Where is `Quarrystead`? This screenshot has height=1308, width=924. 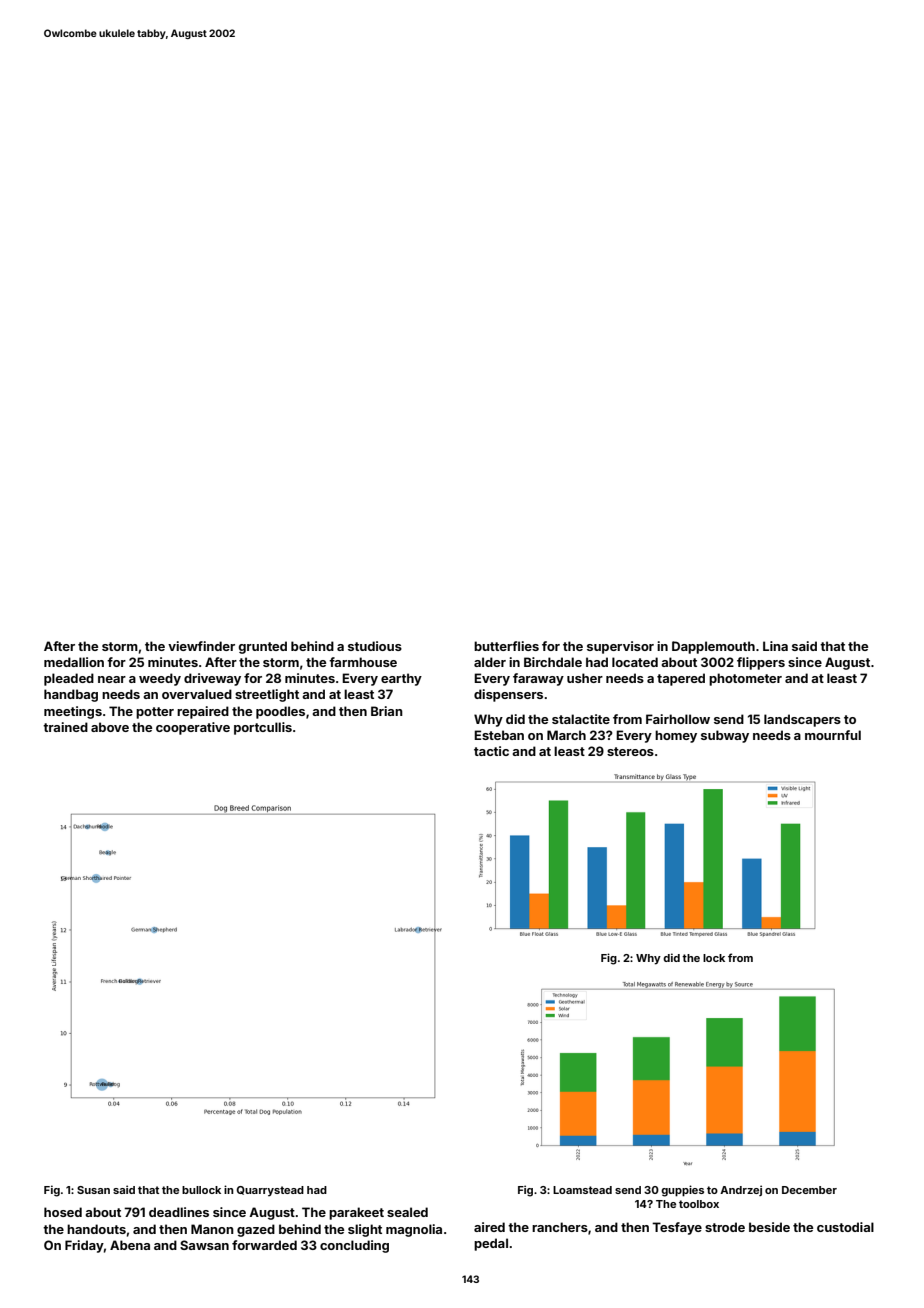 Quarrystead is located at coordinates (270, 1191).
